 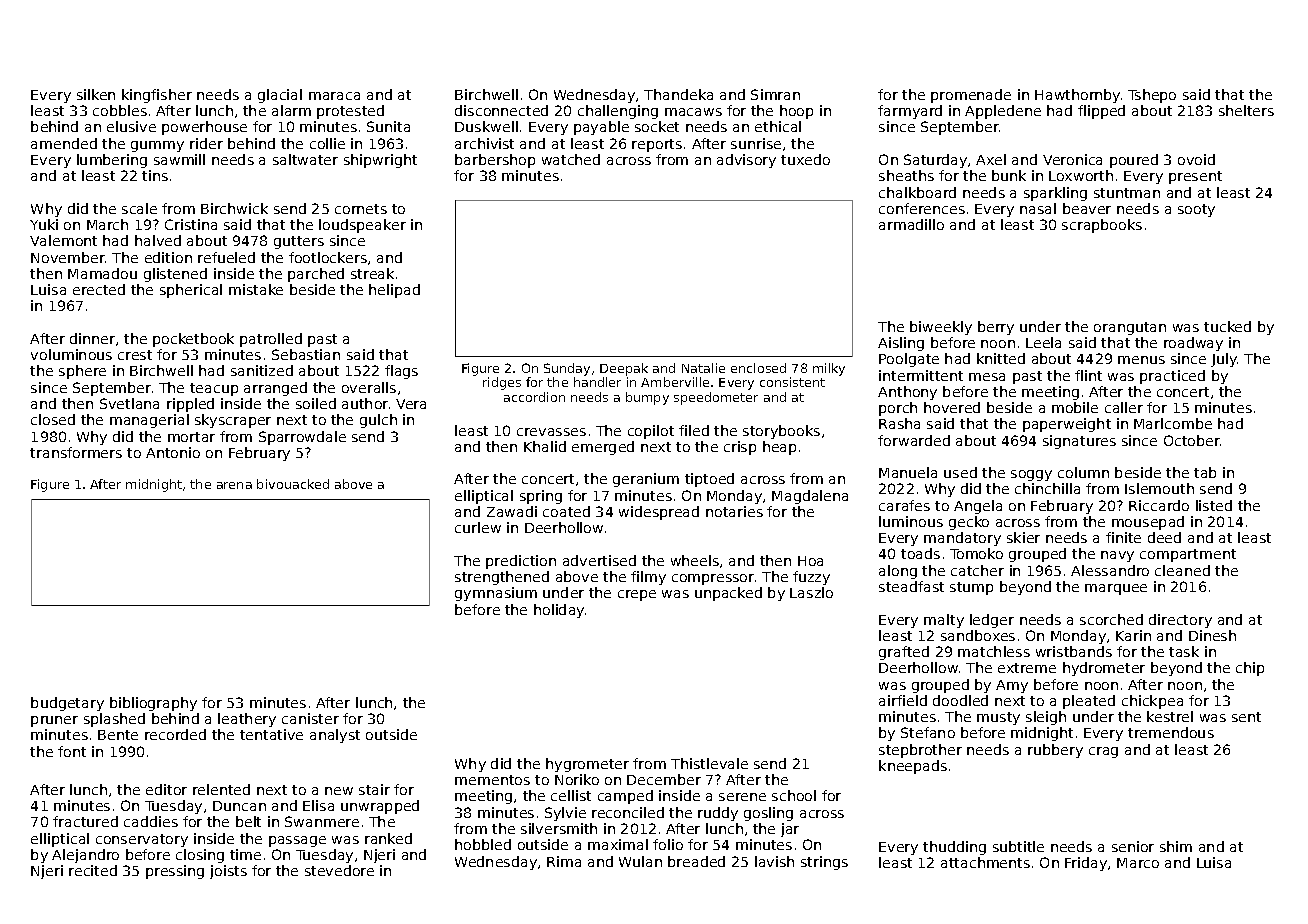 I want to click on curlew, so click(x=478, y=527).
